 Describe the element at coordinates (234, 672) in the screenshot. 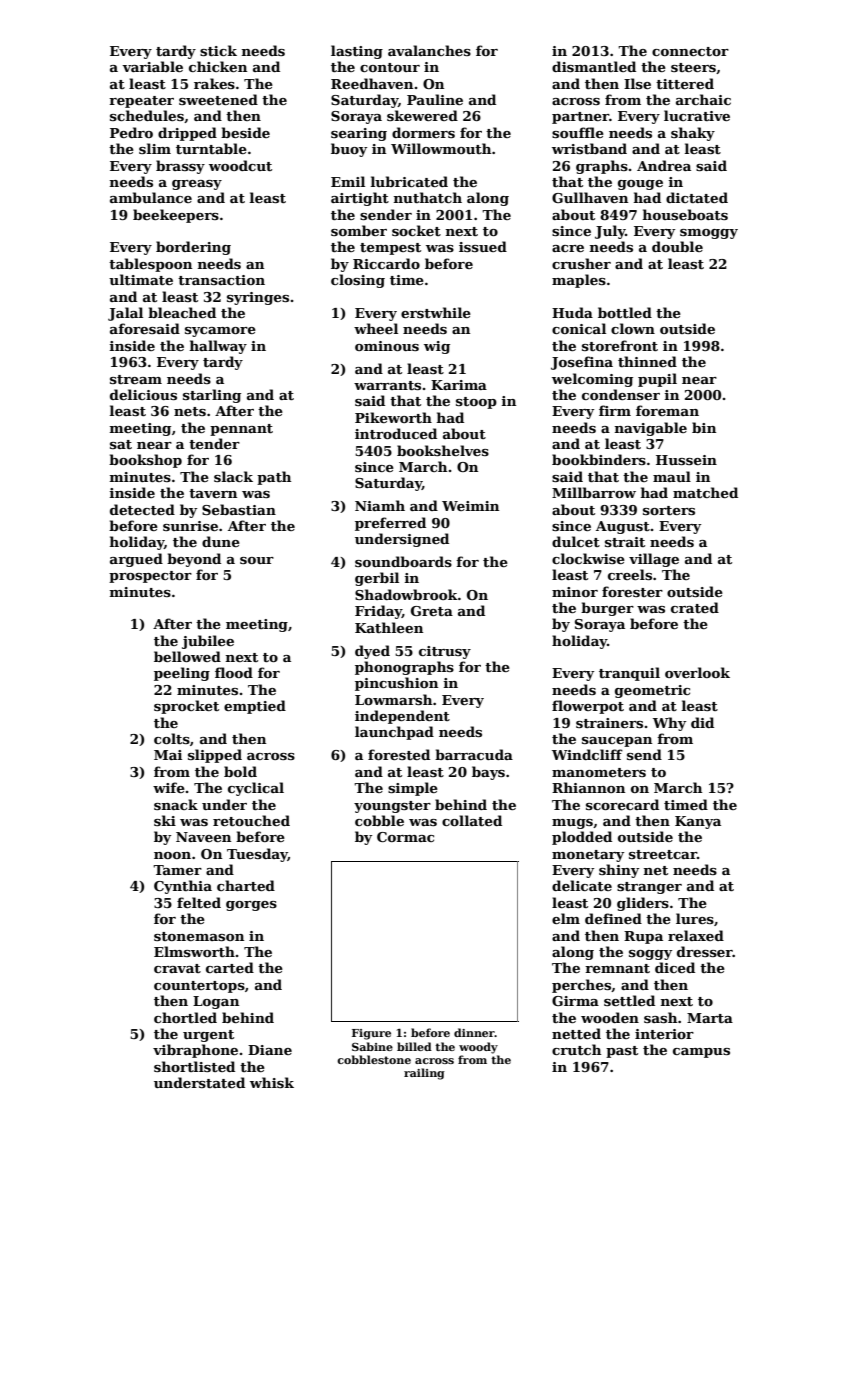

I see `flood` at that location.
